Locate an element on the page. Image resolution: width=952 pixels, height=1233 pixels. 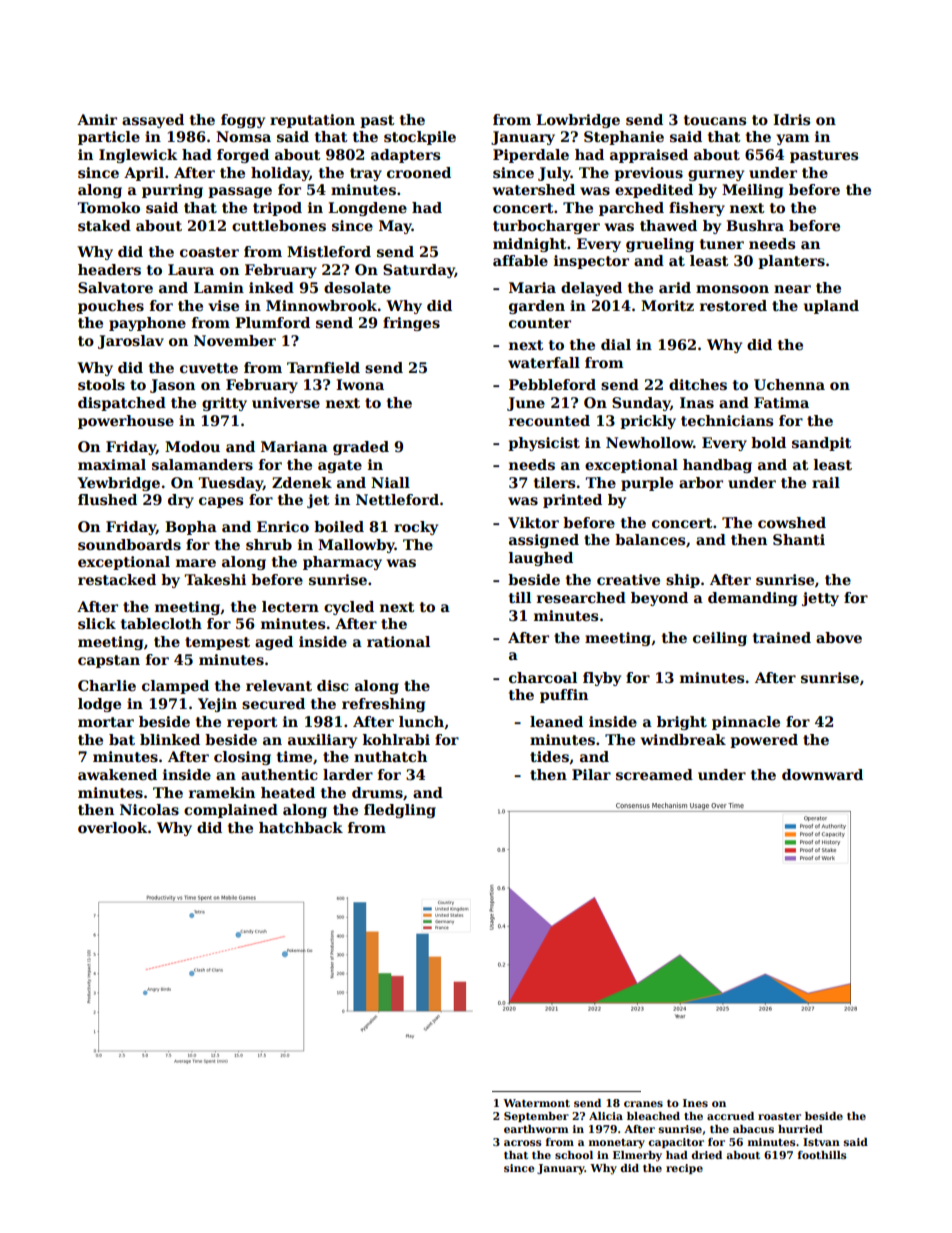
powered is located at coordinates (764, 741).
